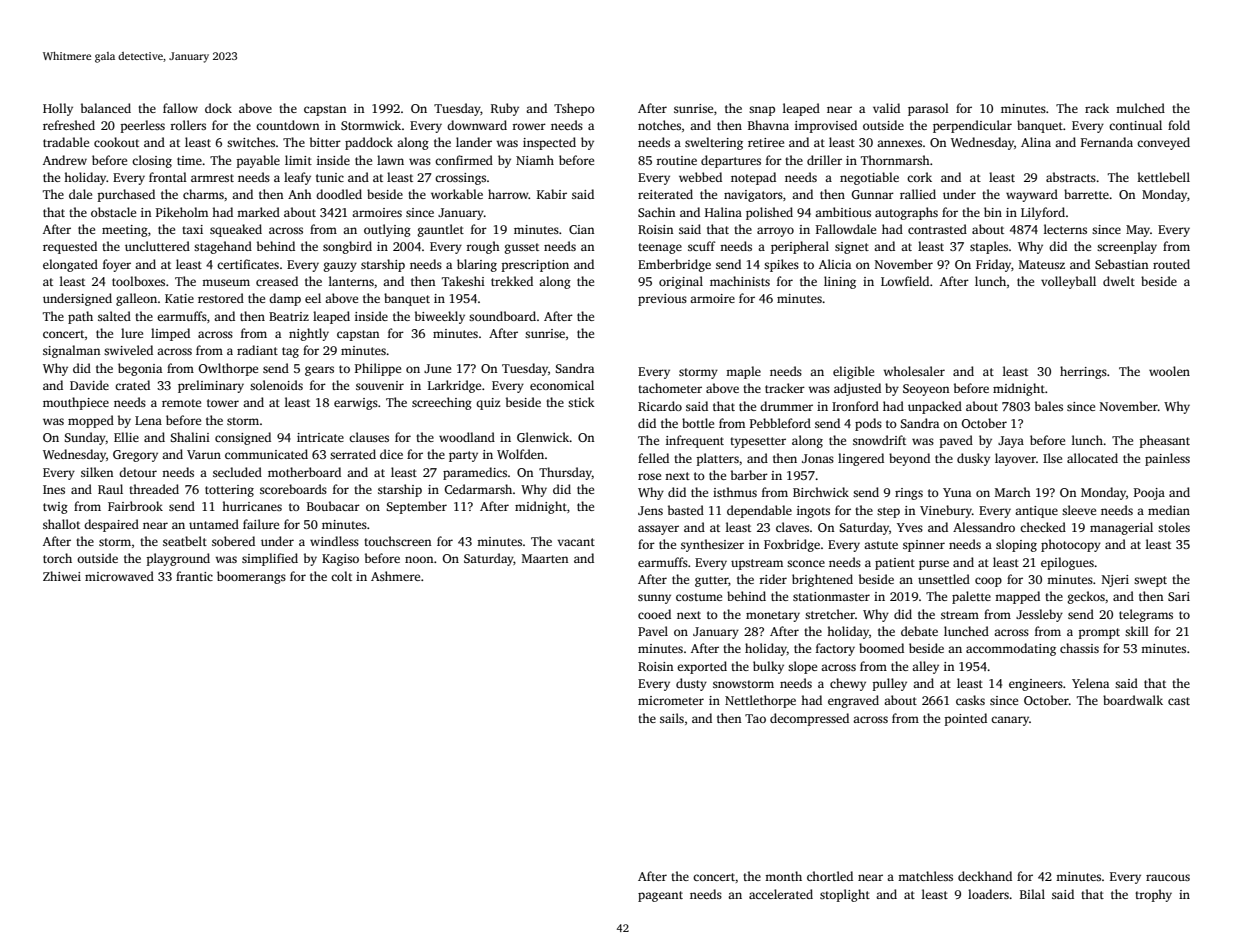 The width and height of the screenshot is (1233, 952). I want to click on vacant, so click(576, 542).
